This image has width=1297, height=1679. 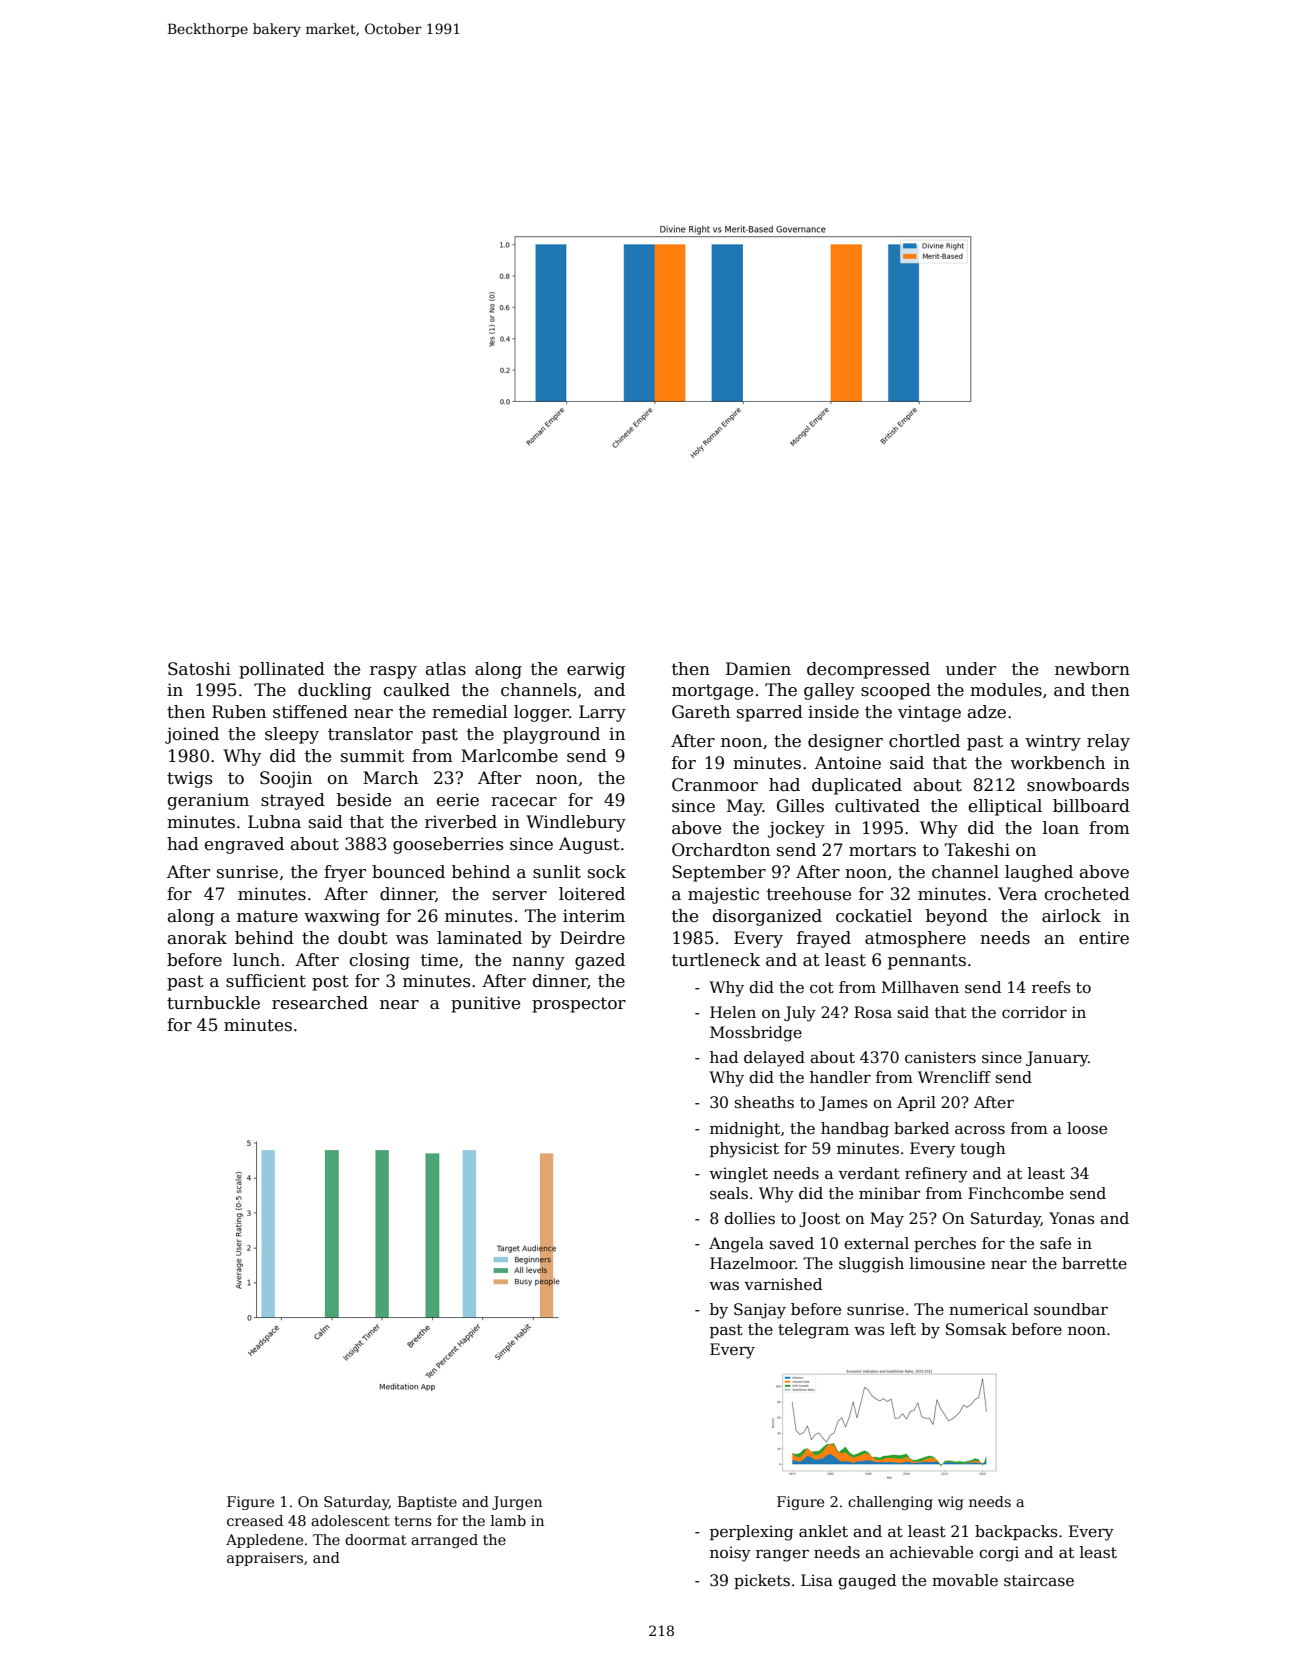 I want to click on anklet, so click(x=823, y=1531).
